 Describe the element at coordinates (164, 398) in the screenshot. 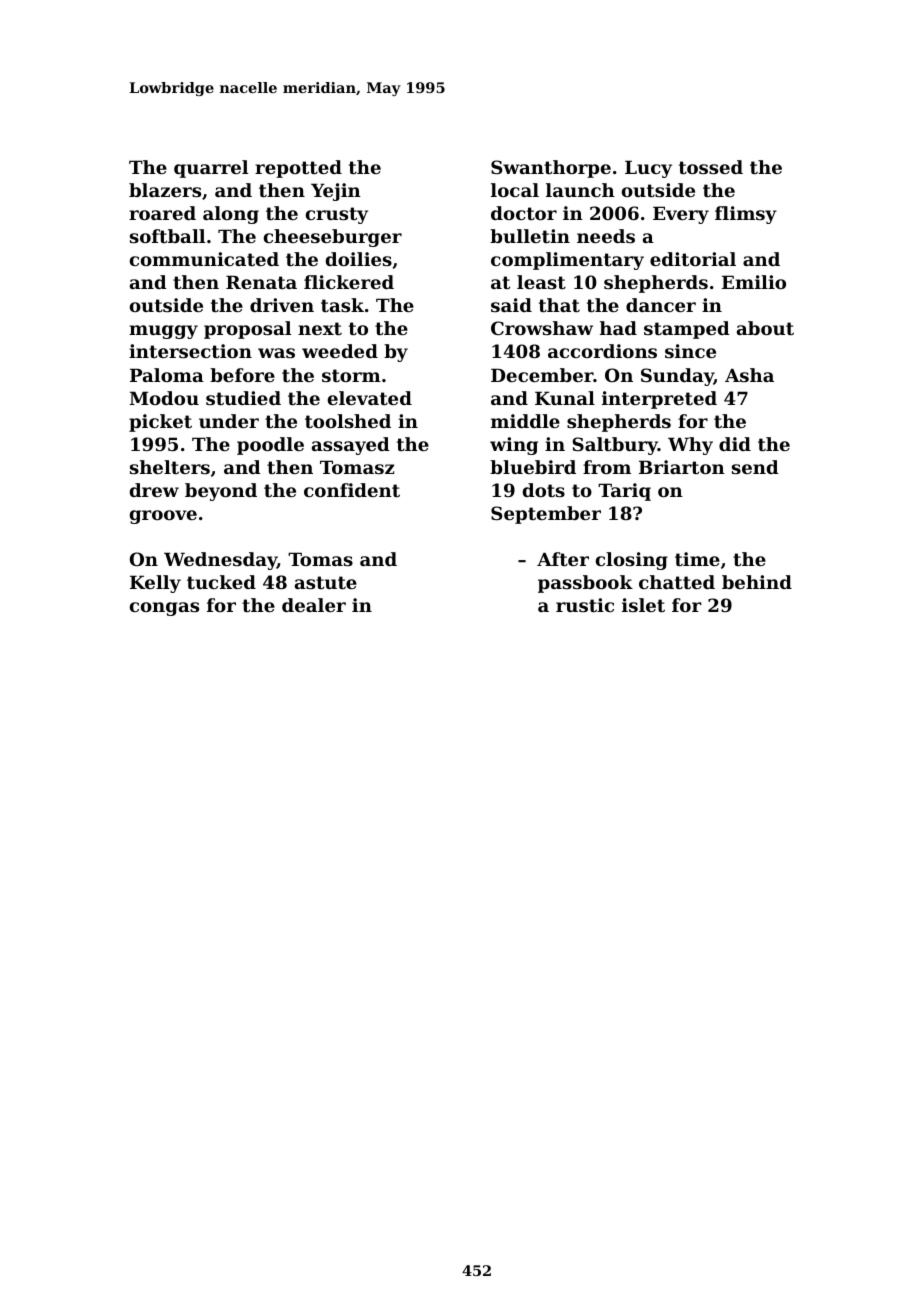

I see `Modou` at that location.
